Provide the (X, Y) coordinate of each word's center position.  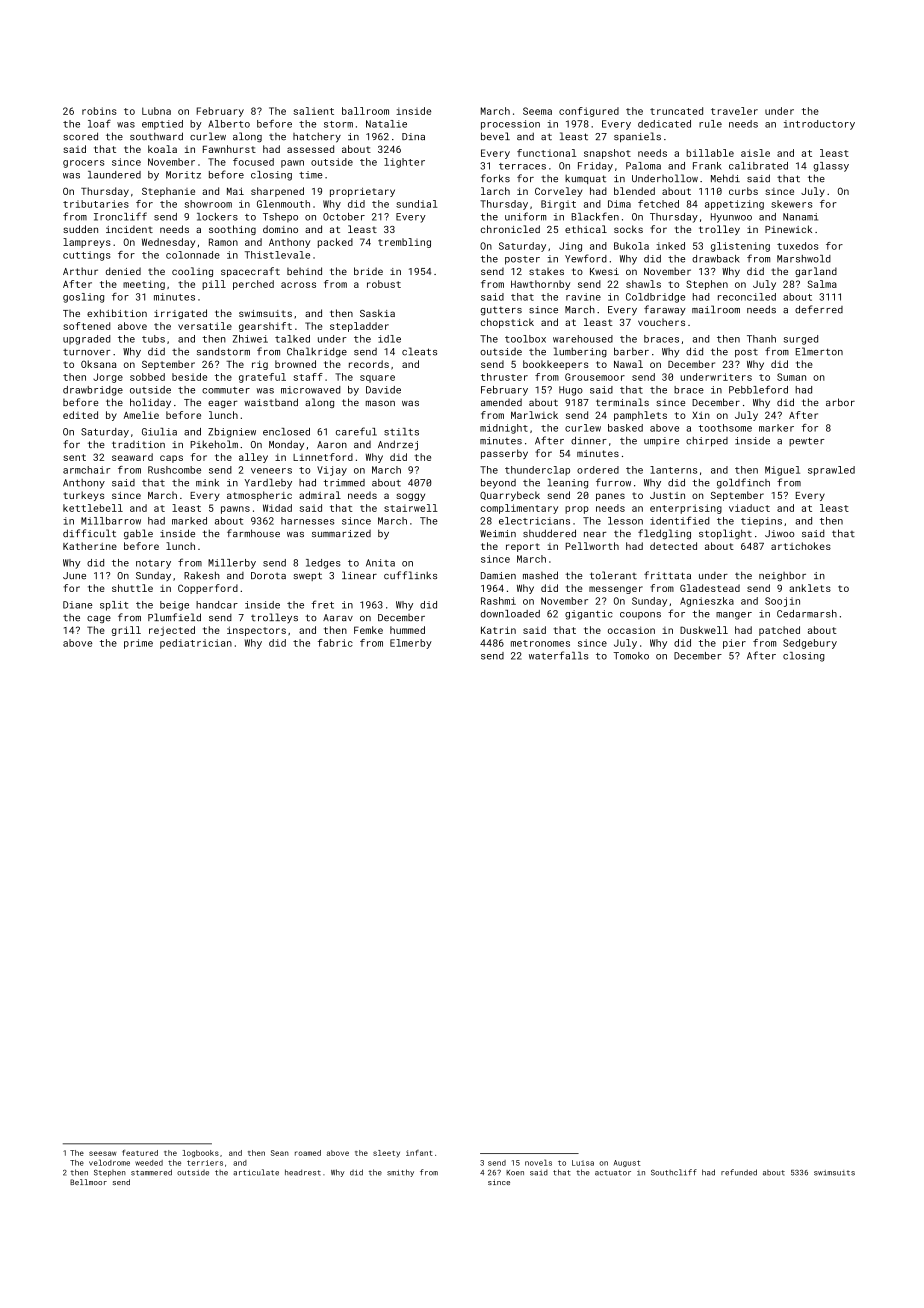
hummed (407, 630)
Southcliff (674, 1172)
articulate (256, 1172)
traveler (734, 111)
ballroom (365, 111)
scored (80, 136)
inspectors (256, 631)
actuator (613, 1173)
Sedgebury (810, 644)
